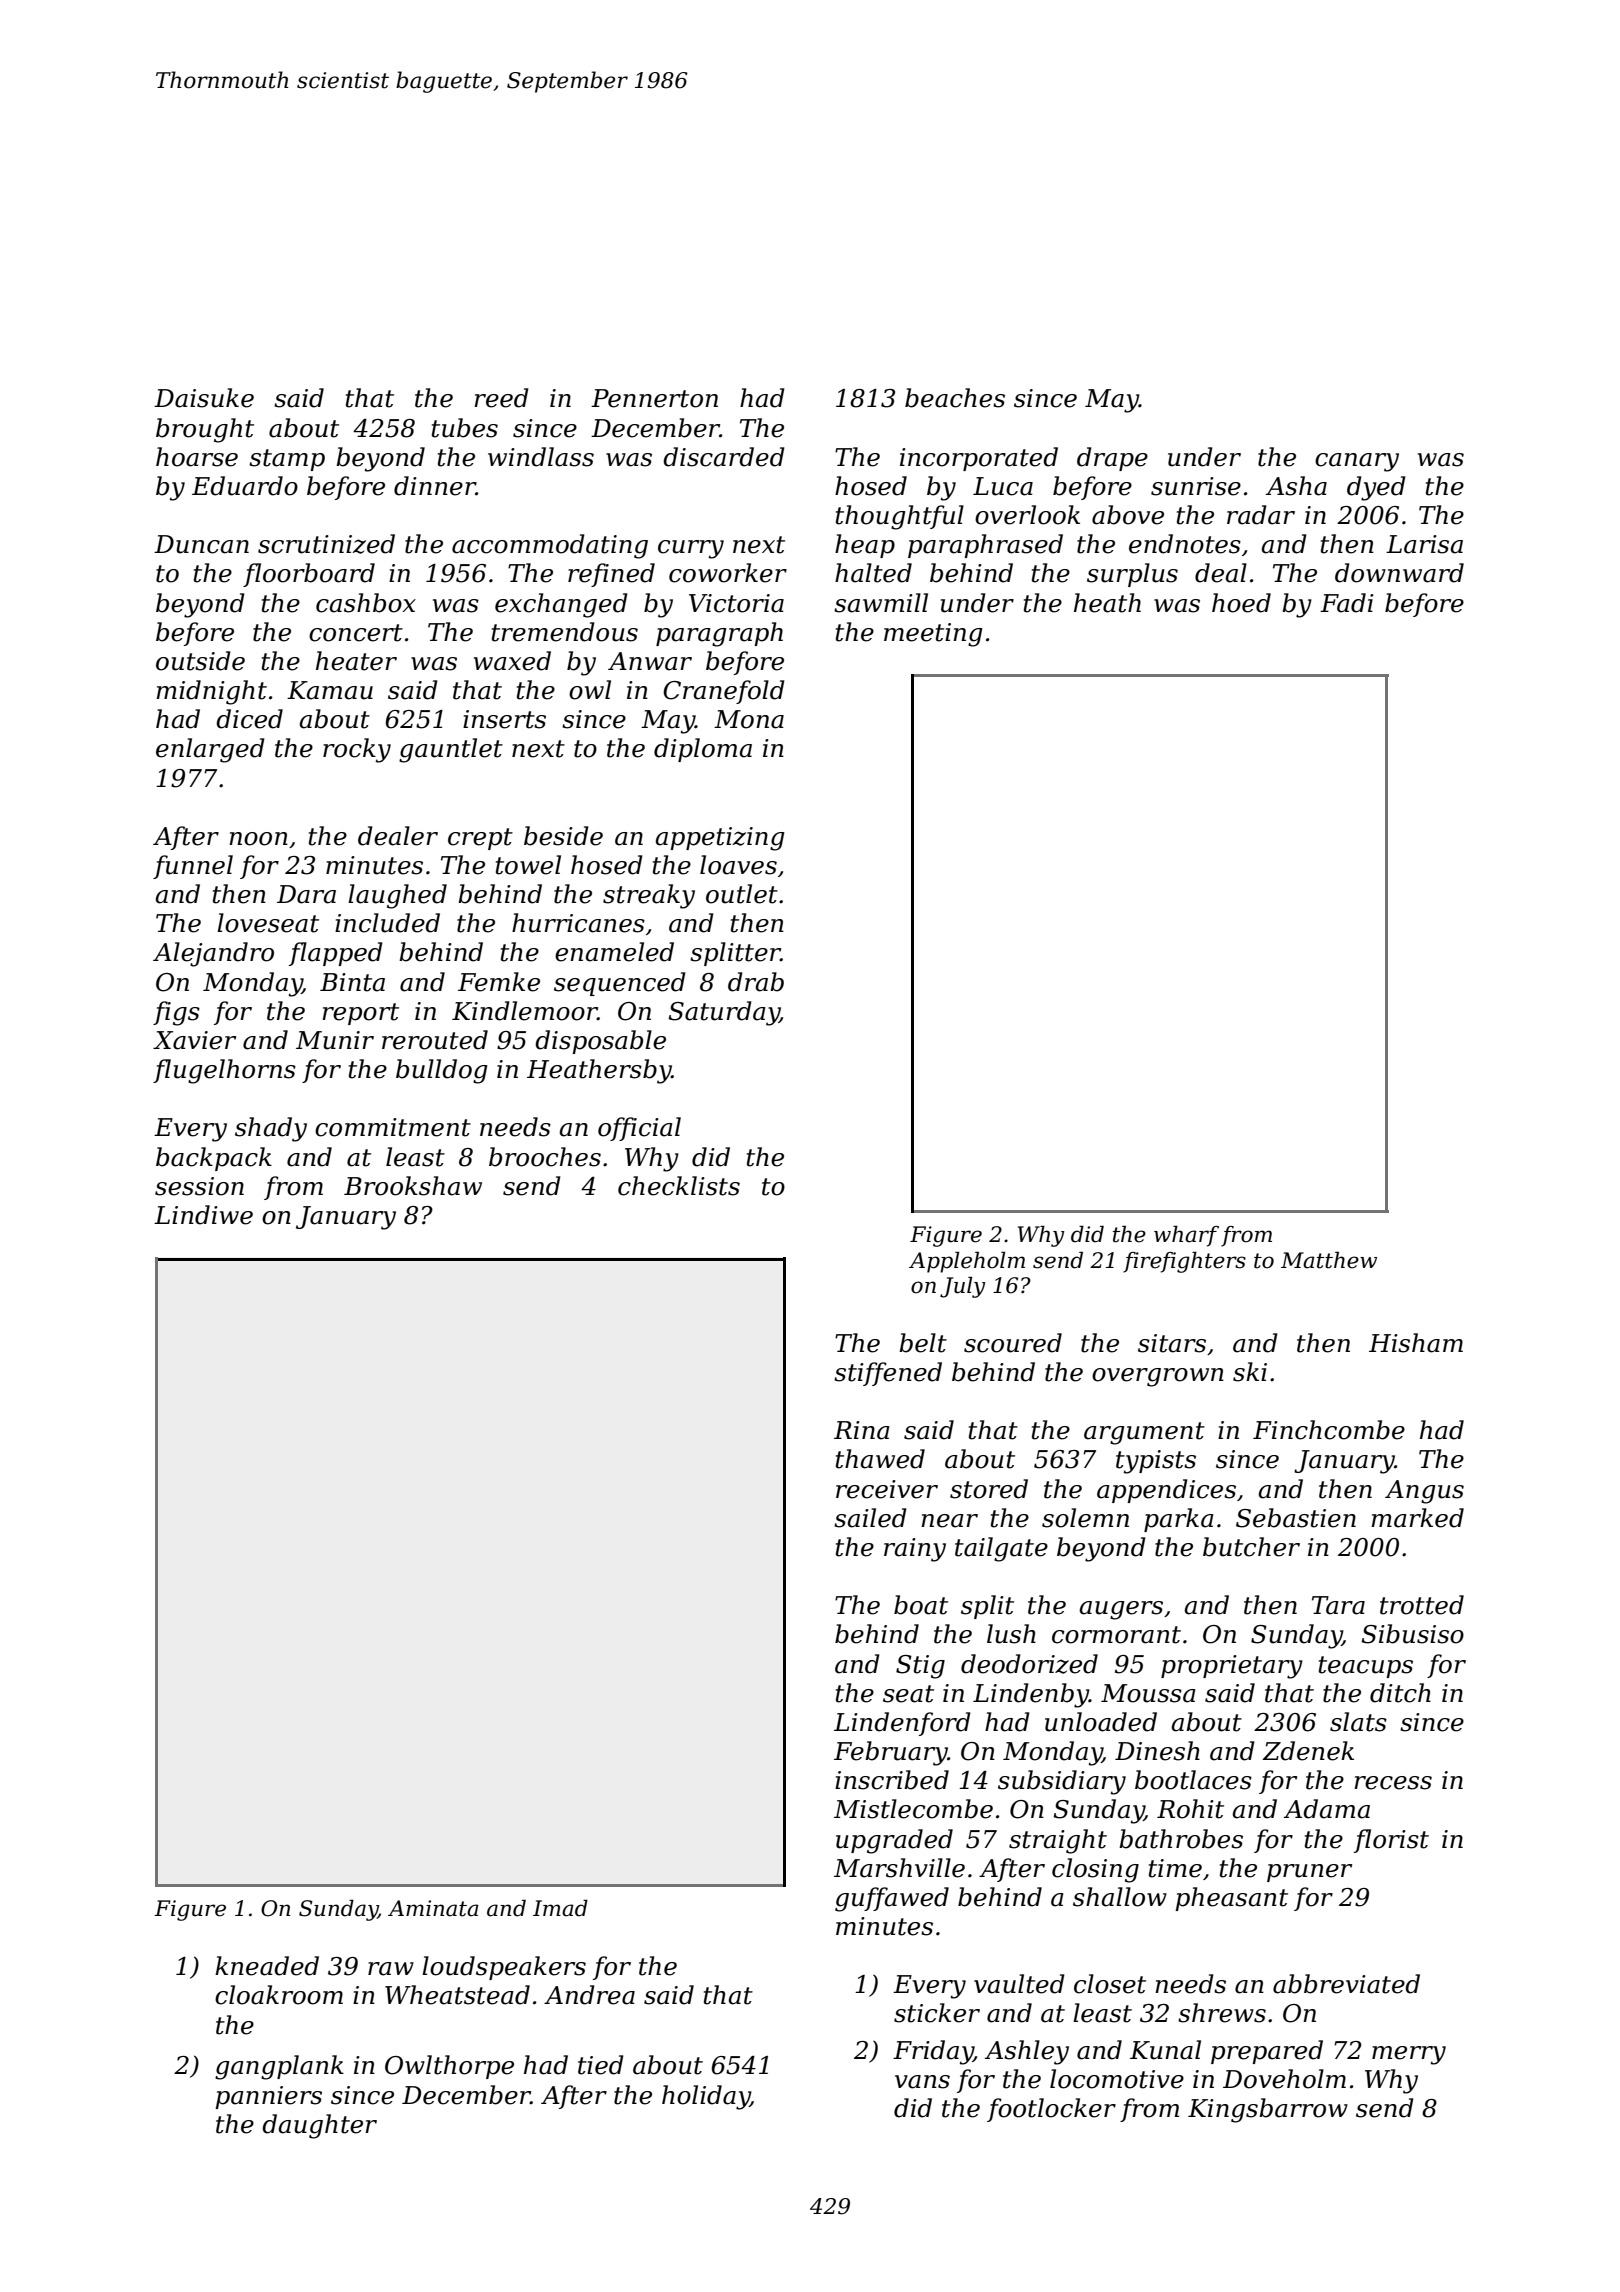 The image size is (1620, 2292). Describe the element at coordinates (724, 457) in the screenshot. I see `discarded` at that location.
